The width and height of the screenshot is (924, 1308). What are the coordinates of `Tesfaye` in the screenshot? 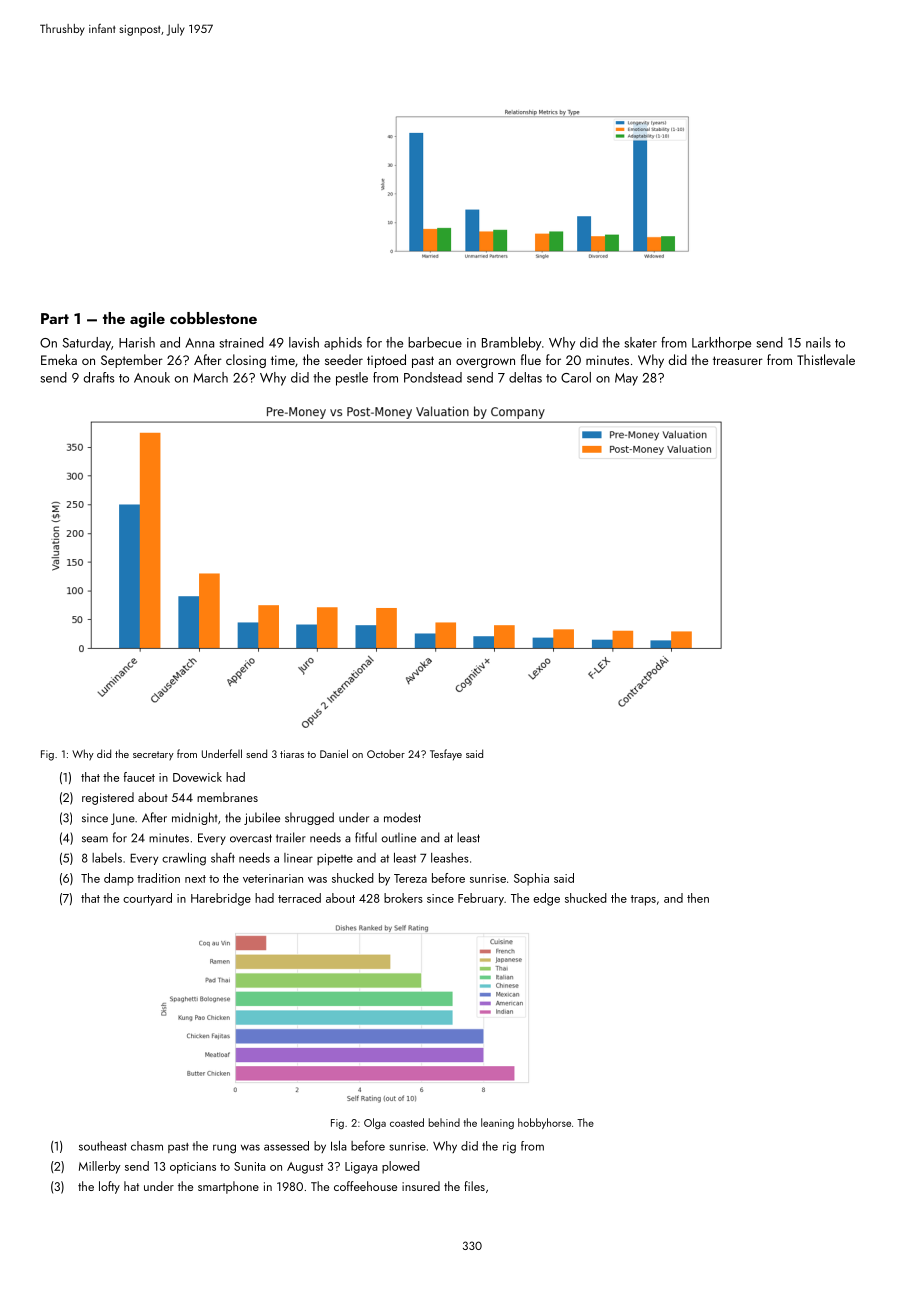 It's located at (446, 754).
